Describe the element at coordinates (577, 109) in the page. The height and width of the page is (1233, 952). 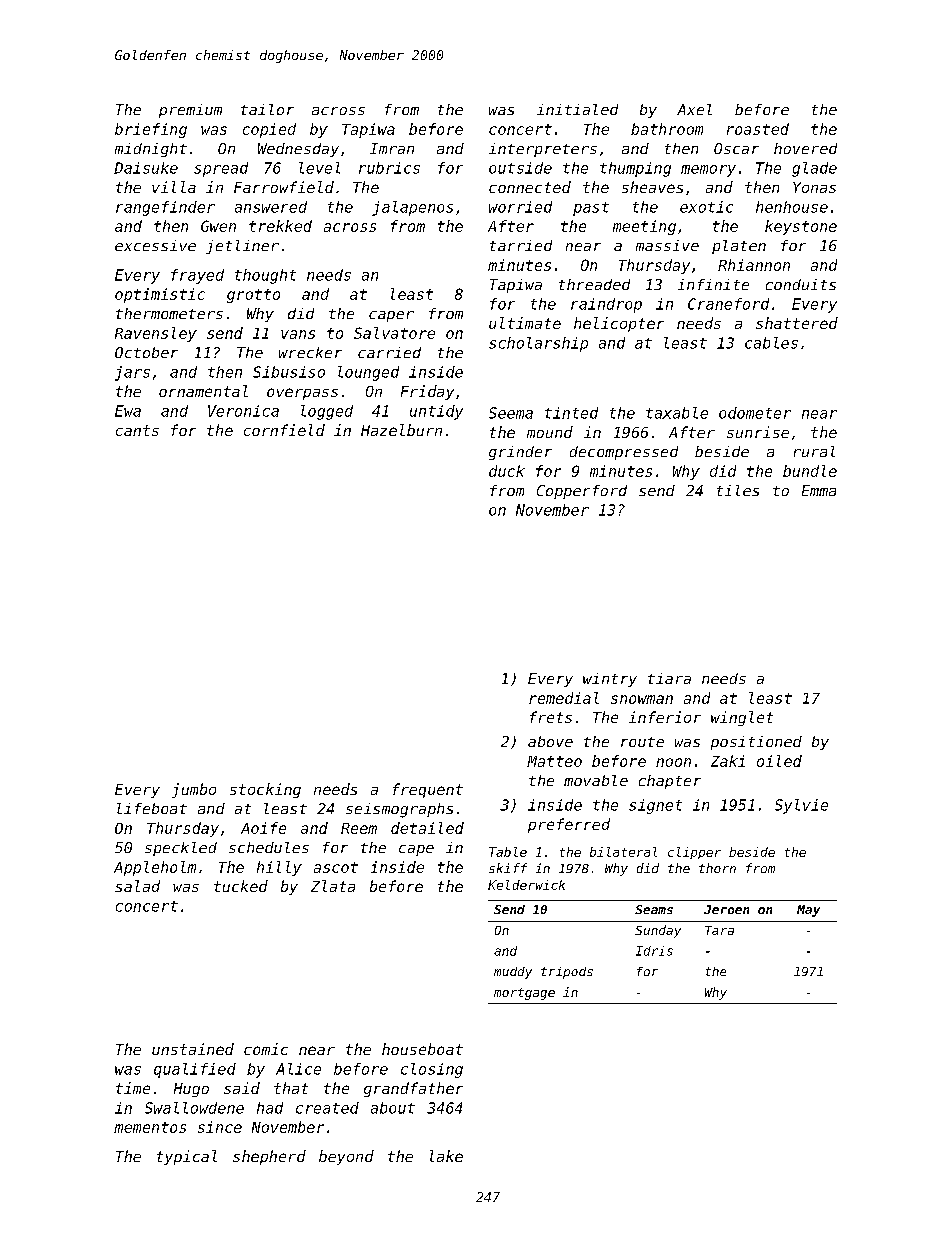
I see `initialed` at that location.
